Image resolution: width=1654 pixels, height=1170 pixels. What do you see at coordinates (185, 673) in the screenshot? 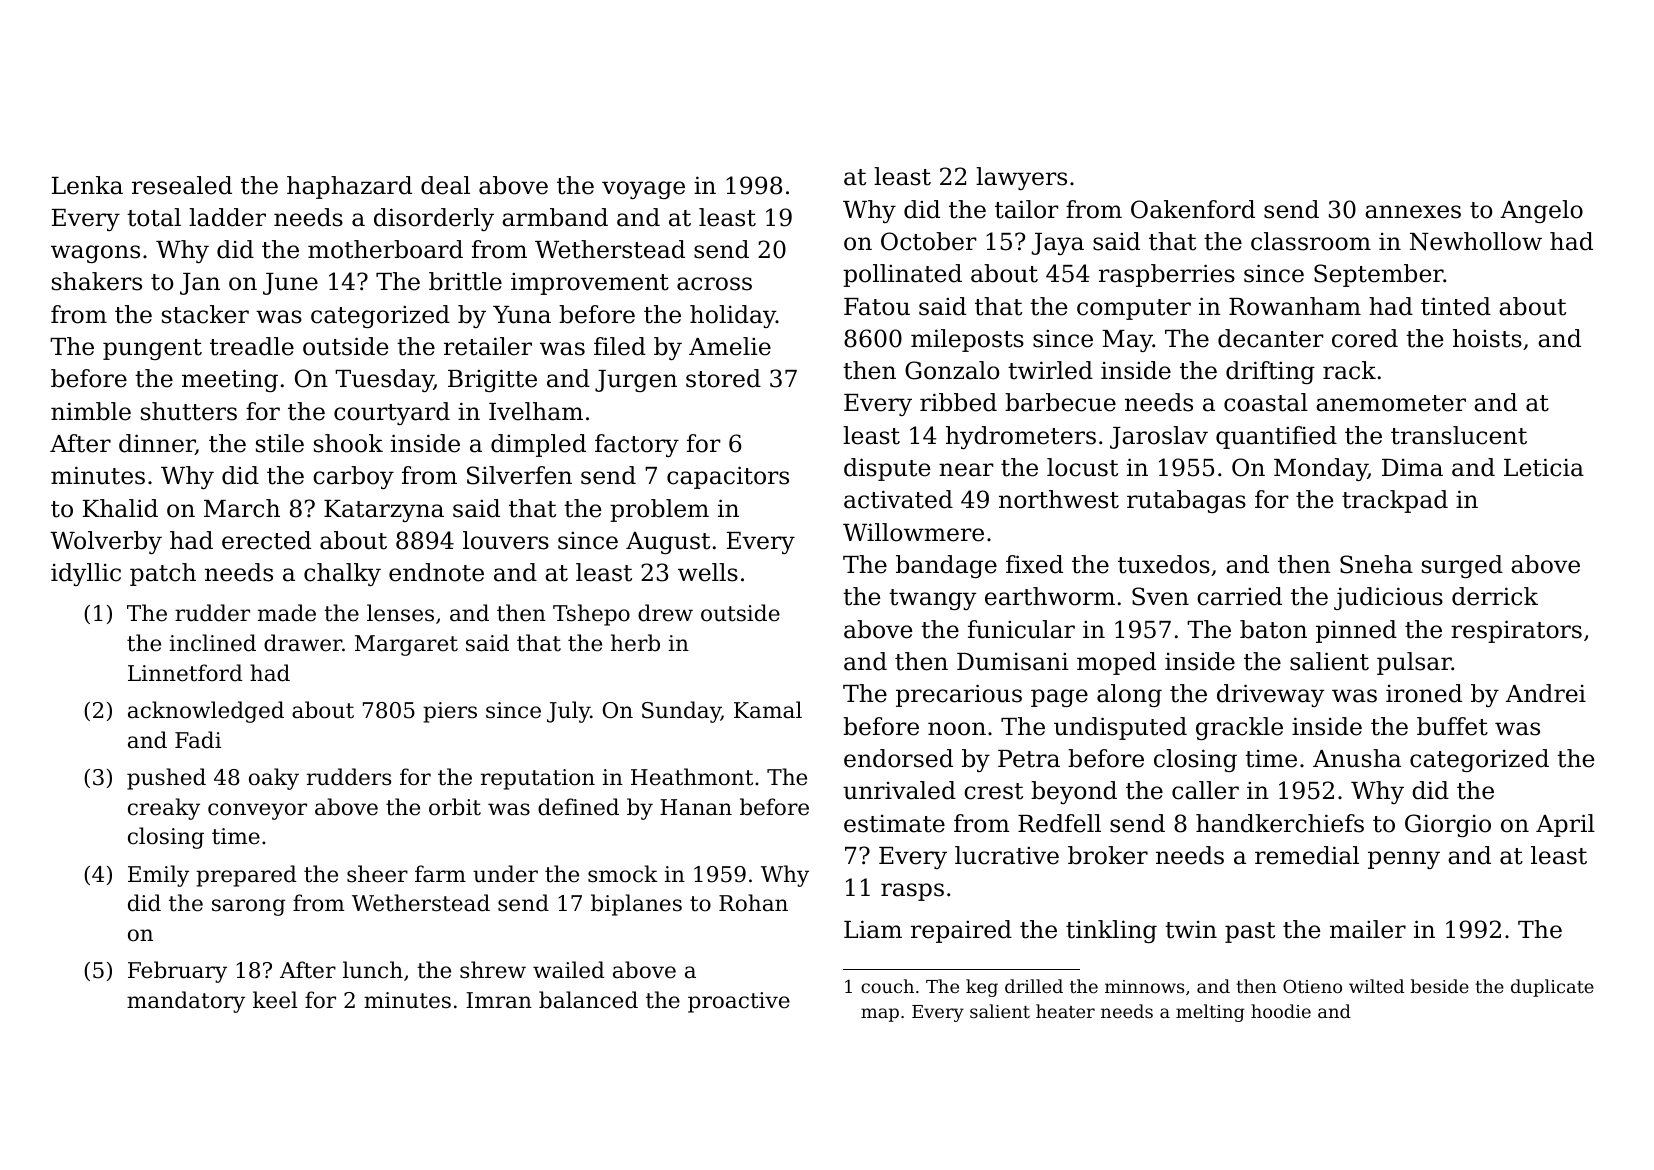
I see `Linnetford` at bounding box center [185, 673].
